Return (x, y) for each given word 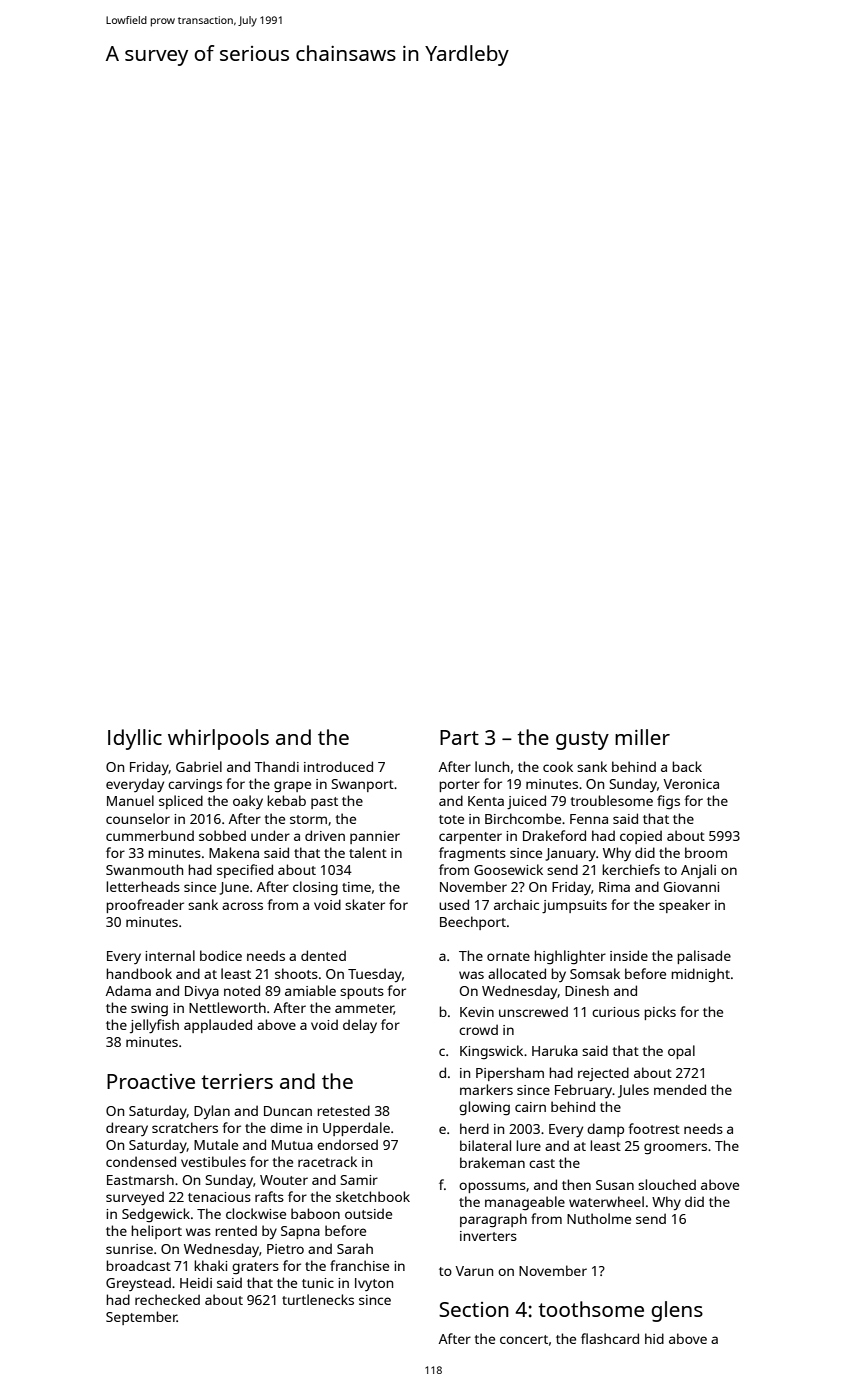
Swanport (362, 785)
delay (360, 1026)
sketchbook (373, 1196)
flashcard (610, 1338)
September (141, 1318)
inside (629, 955)
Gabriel (199, 766)
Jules (633, 1091)
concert (524, 1339)
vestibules (213, 1161)
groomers (675, 1149)
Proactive (151, 1081)
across (242, 906)
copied (641, 837)
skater (365, 904)
